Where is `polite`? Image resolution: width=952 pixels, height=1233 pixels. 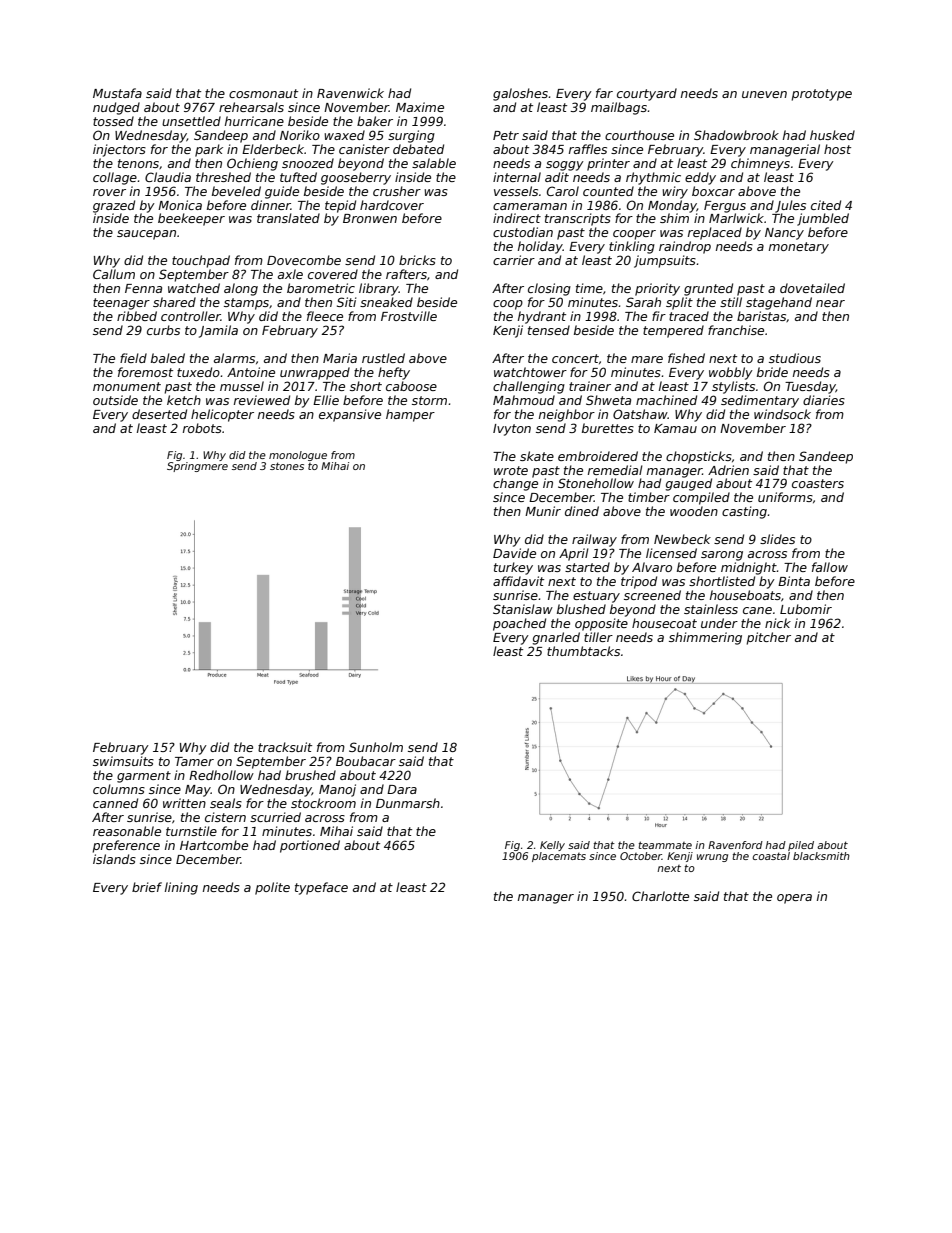
polite is located at coordinates (272, 888).
